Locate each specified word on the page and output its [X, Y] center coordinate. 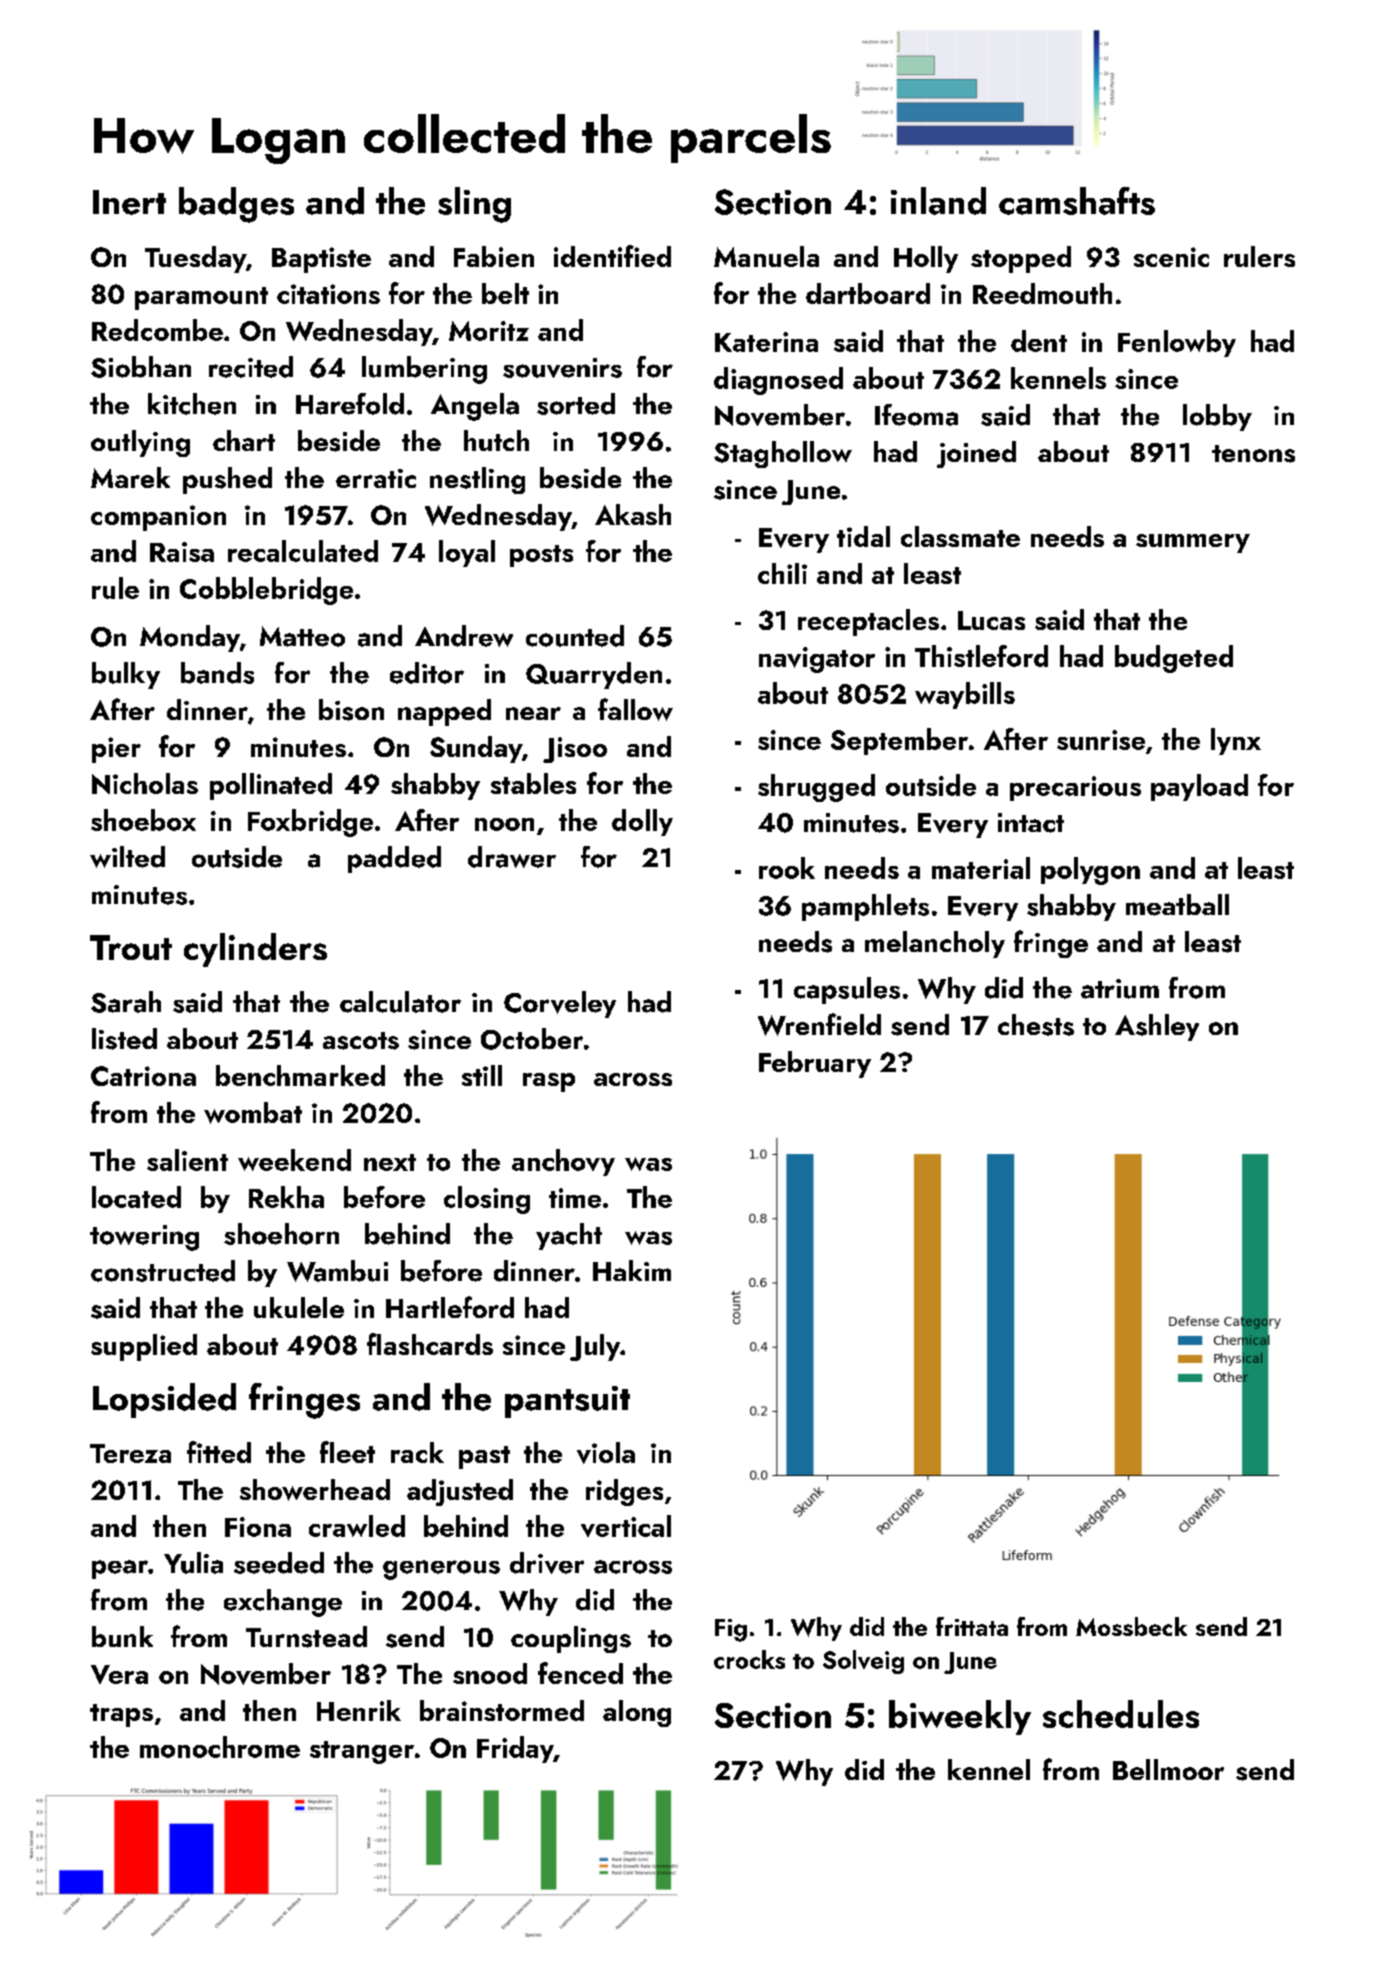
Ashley [1157, 1027]
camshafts [1077, 201]
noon [504, 824]
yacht [569, 1236]
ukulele [299, 1307]
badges [236, 205]
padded [394, 859]
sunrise [1101, 740]
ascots [361, 1041]
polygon [1090, 871]
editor [427, 673]
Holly [926, 259]
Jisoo [575, 750]
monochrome [220, 1747]
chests [1036, 1025]
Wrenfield [819, 1024]
